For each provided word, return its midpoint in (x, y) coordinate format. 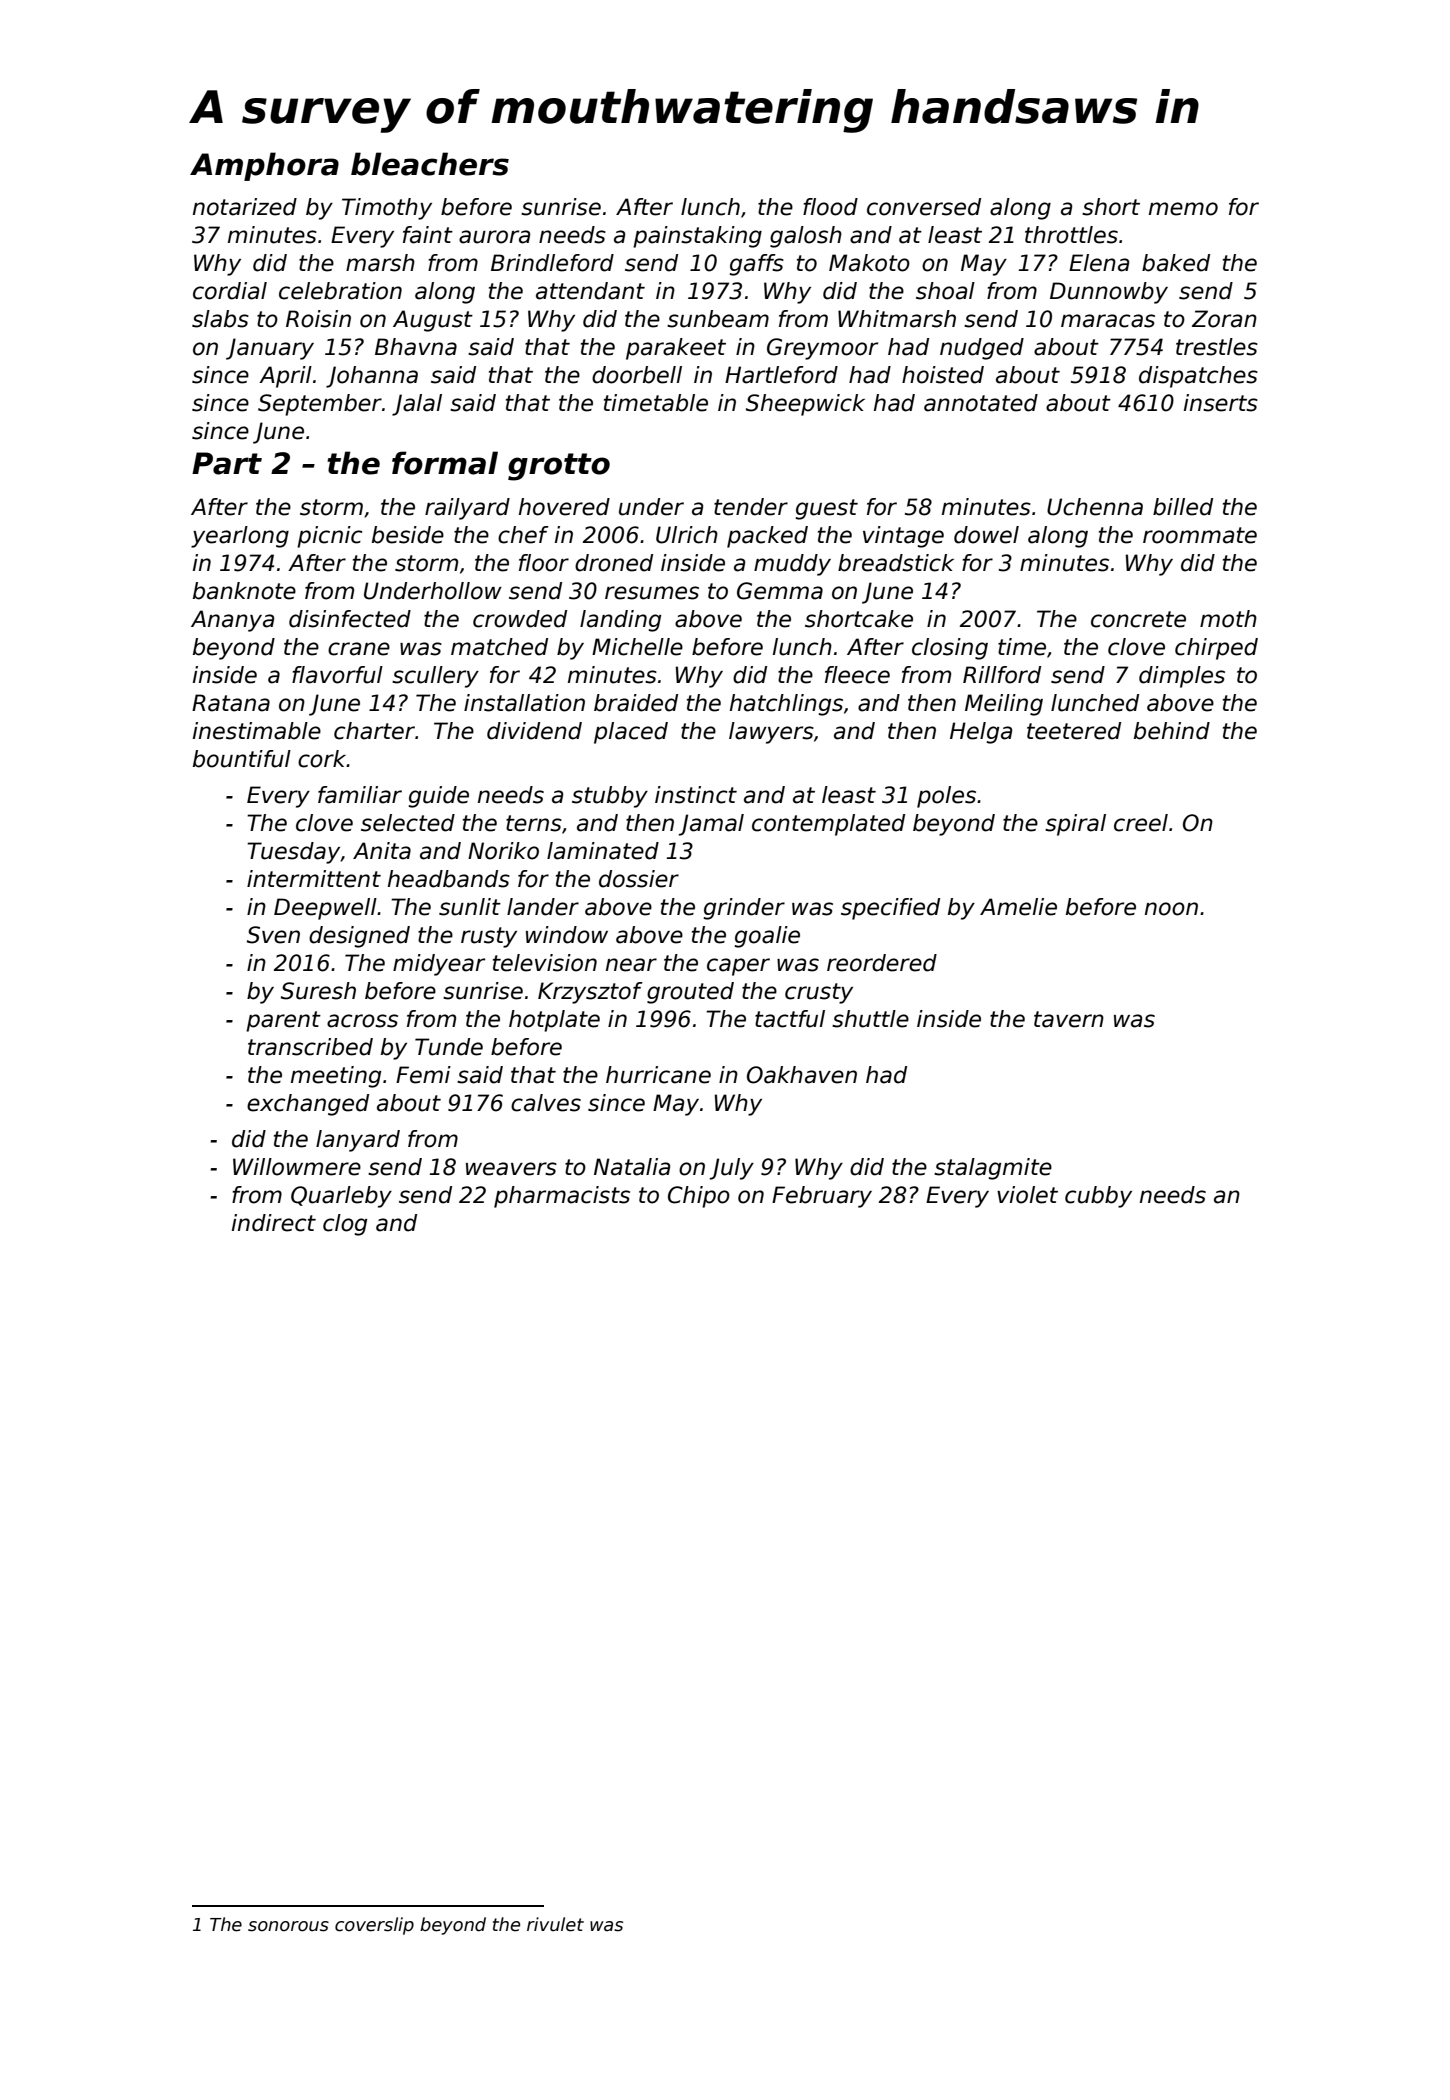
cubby (1098, 1197)
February (822, 1197)
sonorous (288, 1926)
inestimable (257, 731)
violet (1027, 1195)
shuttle (870, 1019)
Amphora (264, 166)
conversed (924, 207)
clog (345, 1225)
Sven (273, 935)
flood (830, 207)
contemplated (828, 825)
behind (1172, 731)
